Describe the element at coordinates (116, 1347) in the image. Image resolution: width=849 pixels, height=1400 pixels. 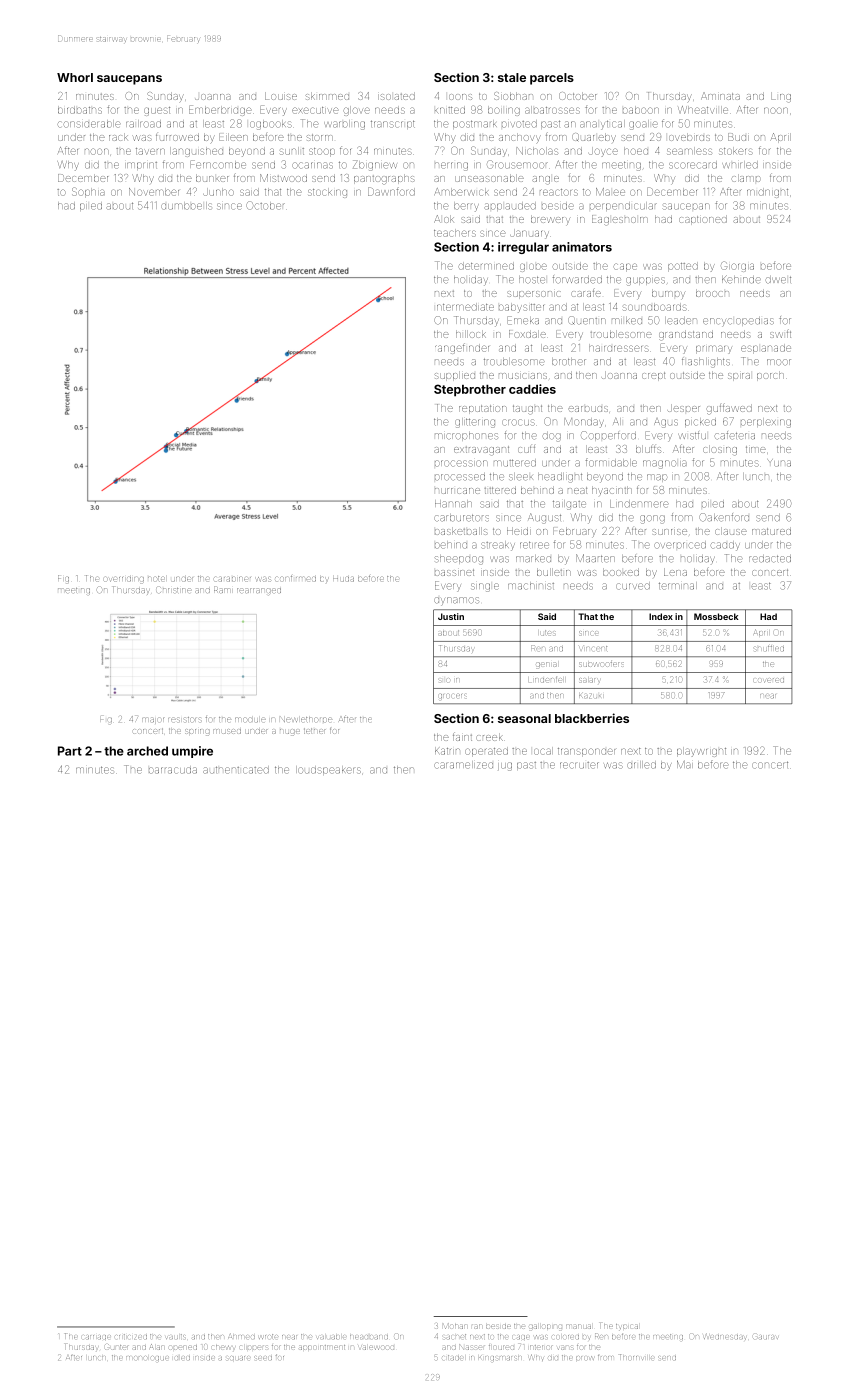
I see `Gunter` at that location.
